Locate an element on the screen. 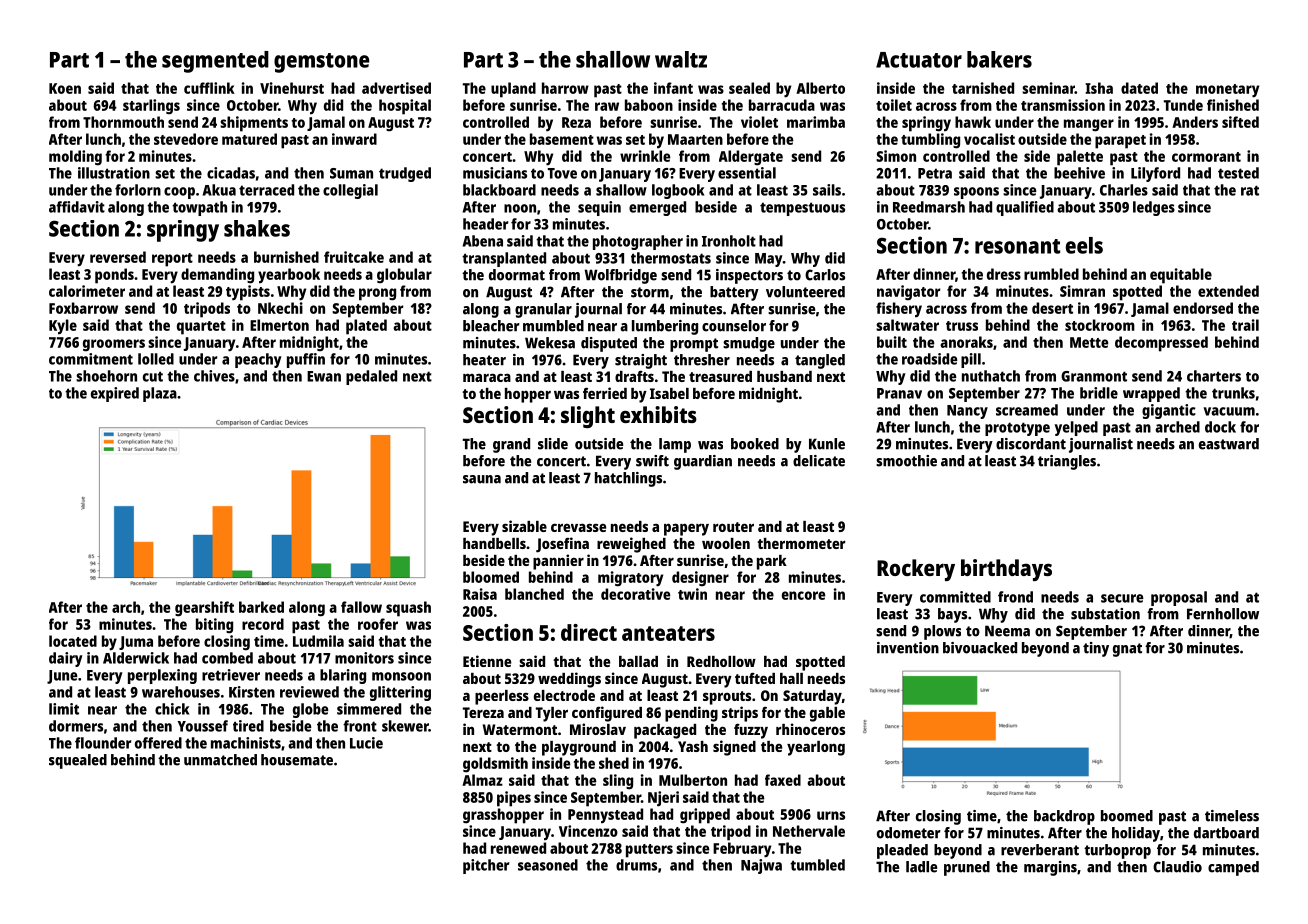 Image resolution: width=1308 pixels, height=924 pixels. Kunle is located at coordinates (827, 444).
